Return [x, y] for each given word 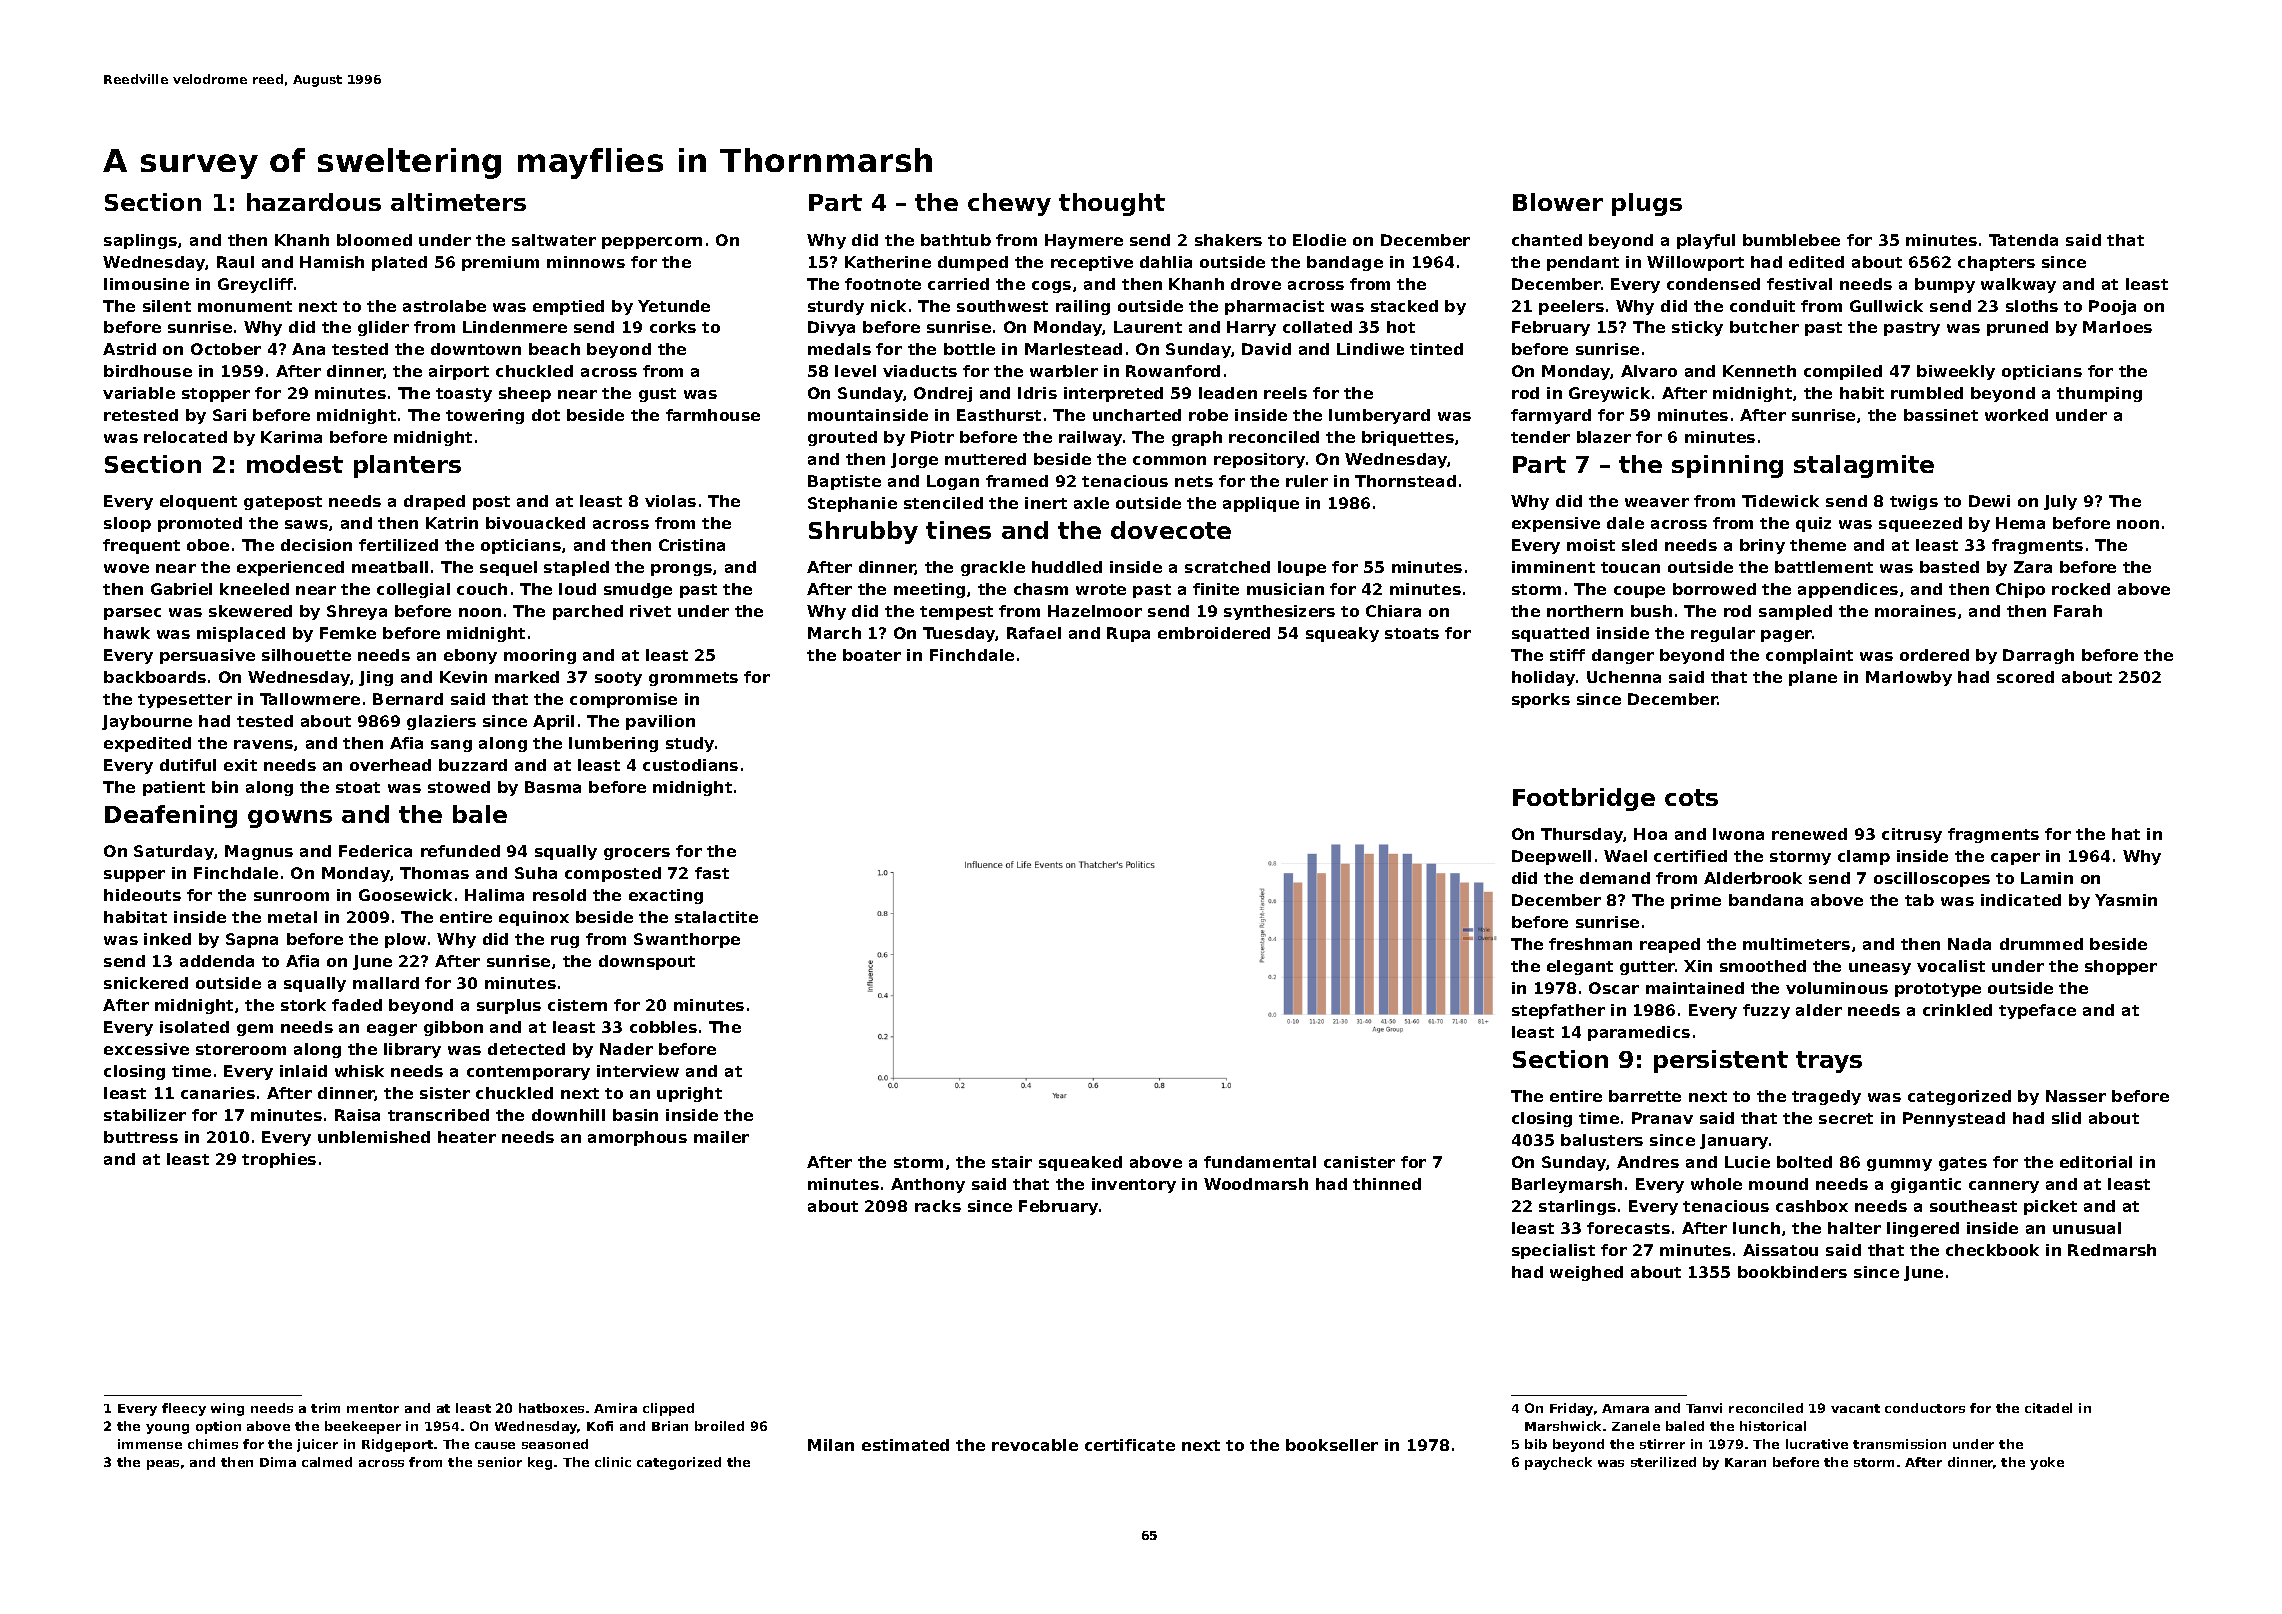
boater [872, 655]
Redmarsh [2112, 1250]
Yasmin [2126, 900]
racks [938, 1206]
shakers [1228, 240]
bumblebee [1791, 240]
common [1169, 460]
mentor [373, 1408]
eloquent [198, 502]
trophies [279, 1160]
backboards [155, 677]
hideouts [142, 895]
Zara [2033, 567]
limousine [146, 284]
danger [1623, 656]
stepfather [1558, 1011]
